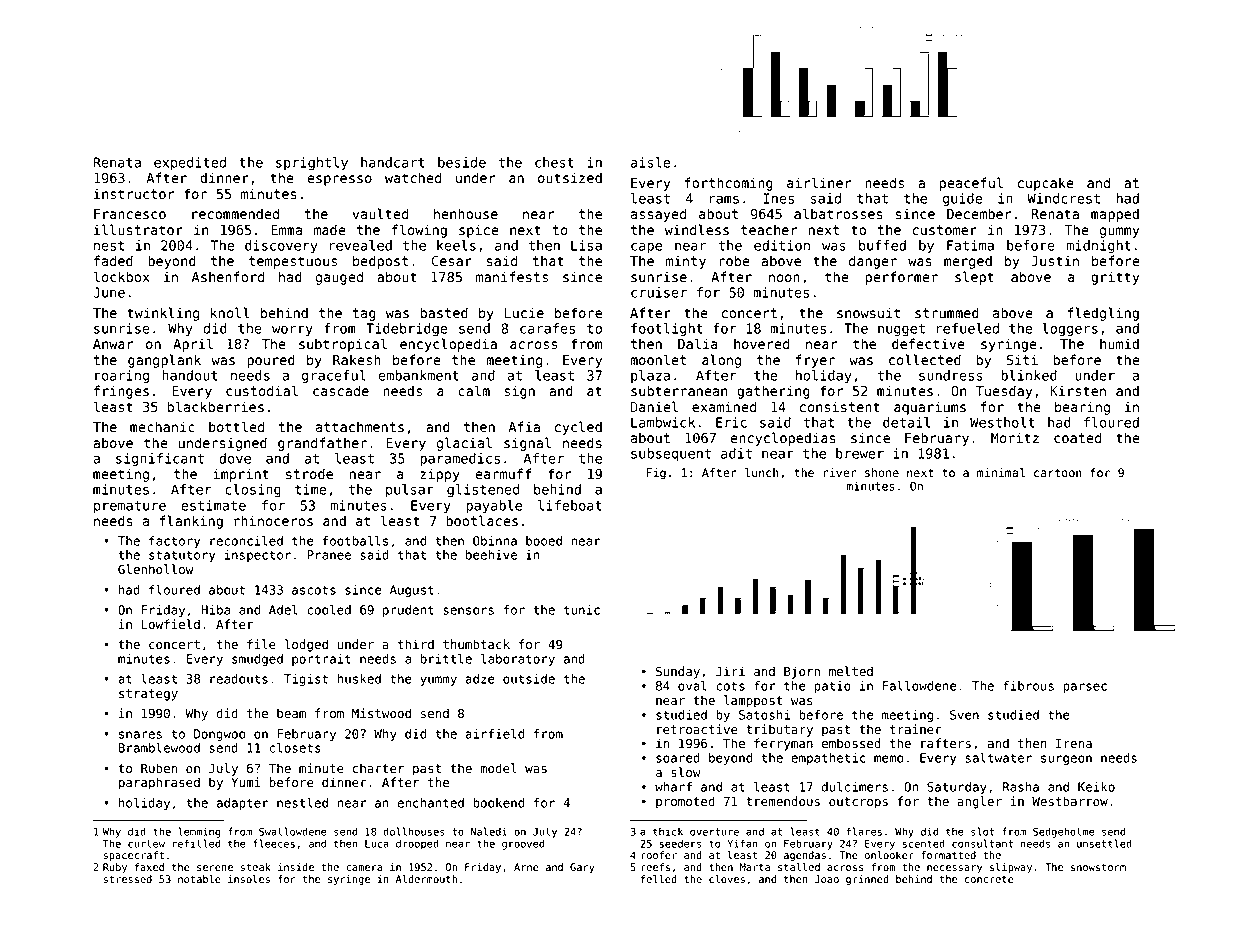 The height and width of the image is (952, 1233). What do you see at coordinates (253, 491) in the image?
I see `closing` at bounding box center [253, 491].
